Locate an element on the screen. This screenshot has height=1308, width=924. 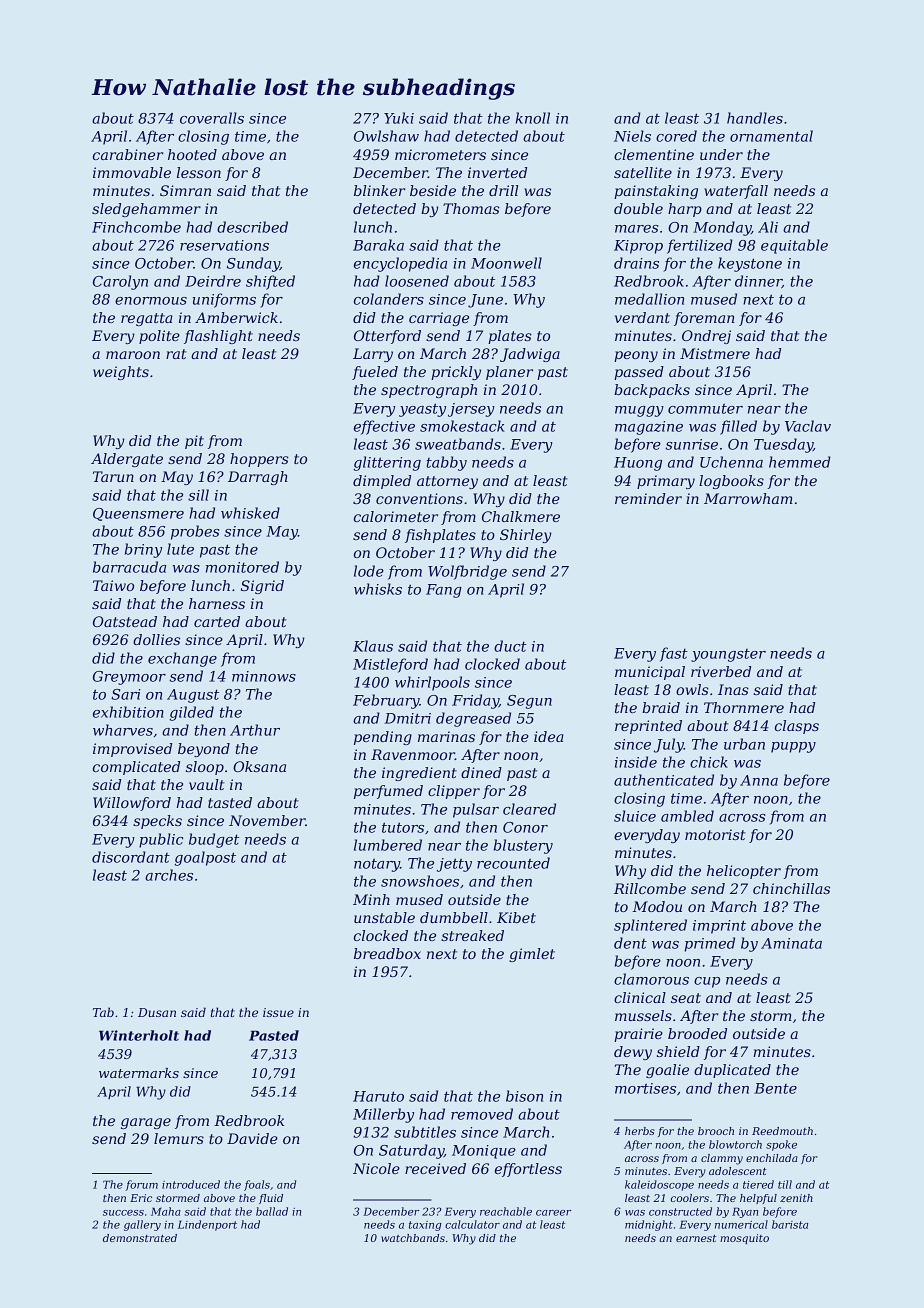
Oatstead is located at coordinates (125, 621).
